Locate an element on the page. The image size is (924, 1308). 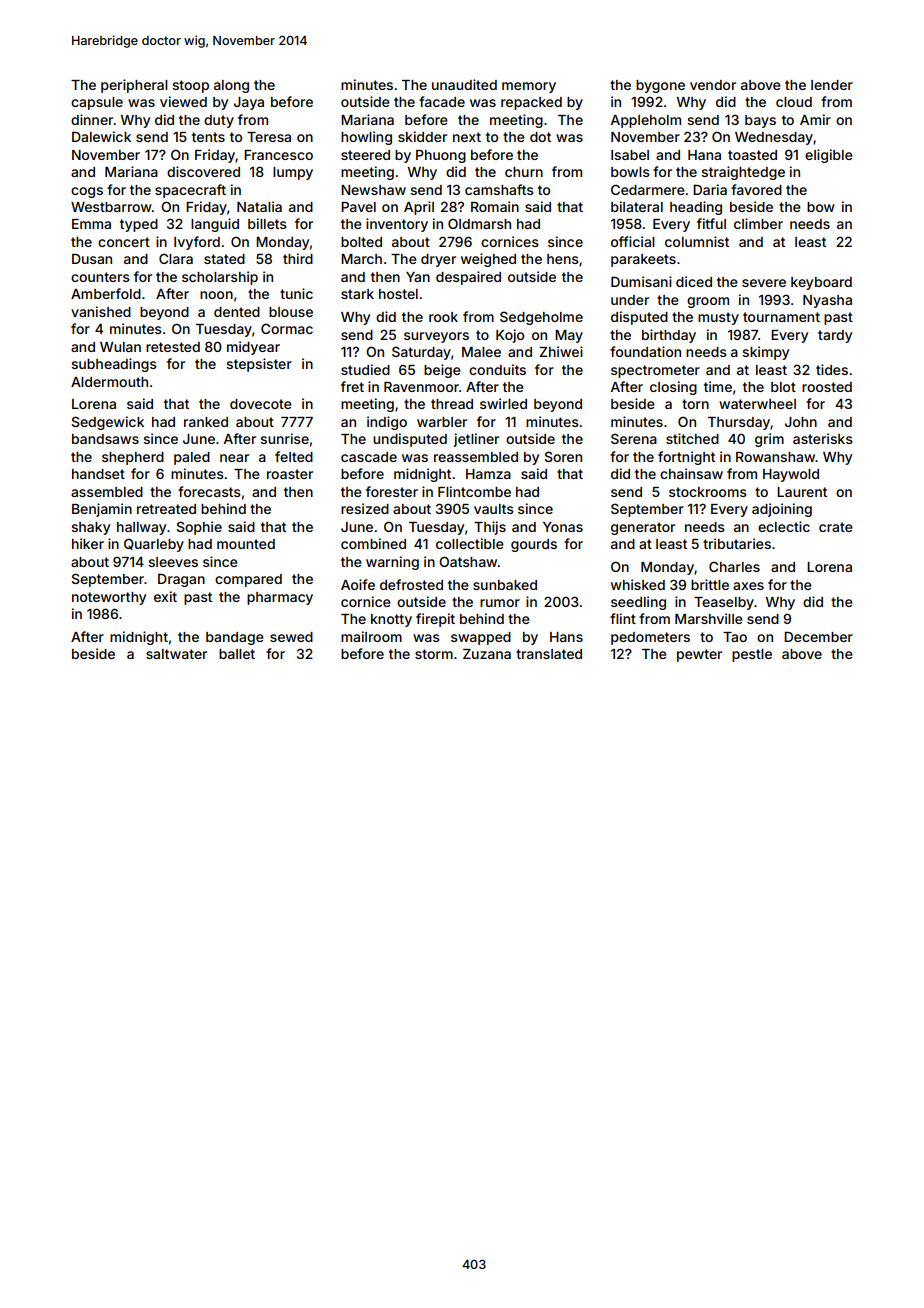
noteworthy is located at coordinates (109, 598).
